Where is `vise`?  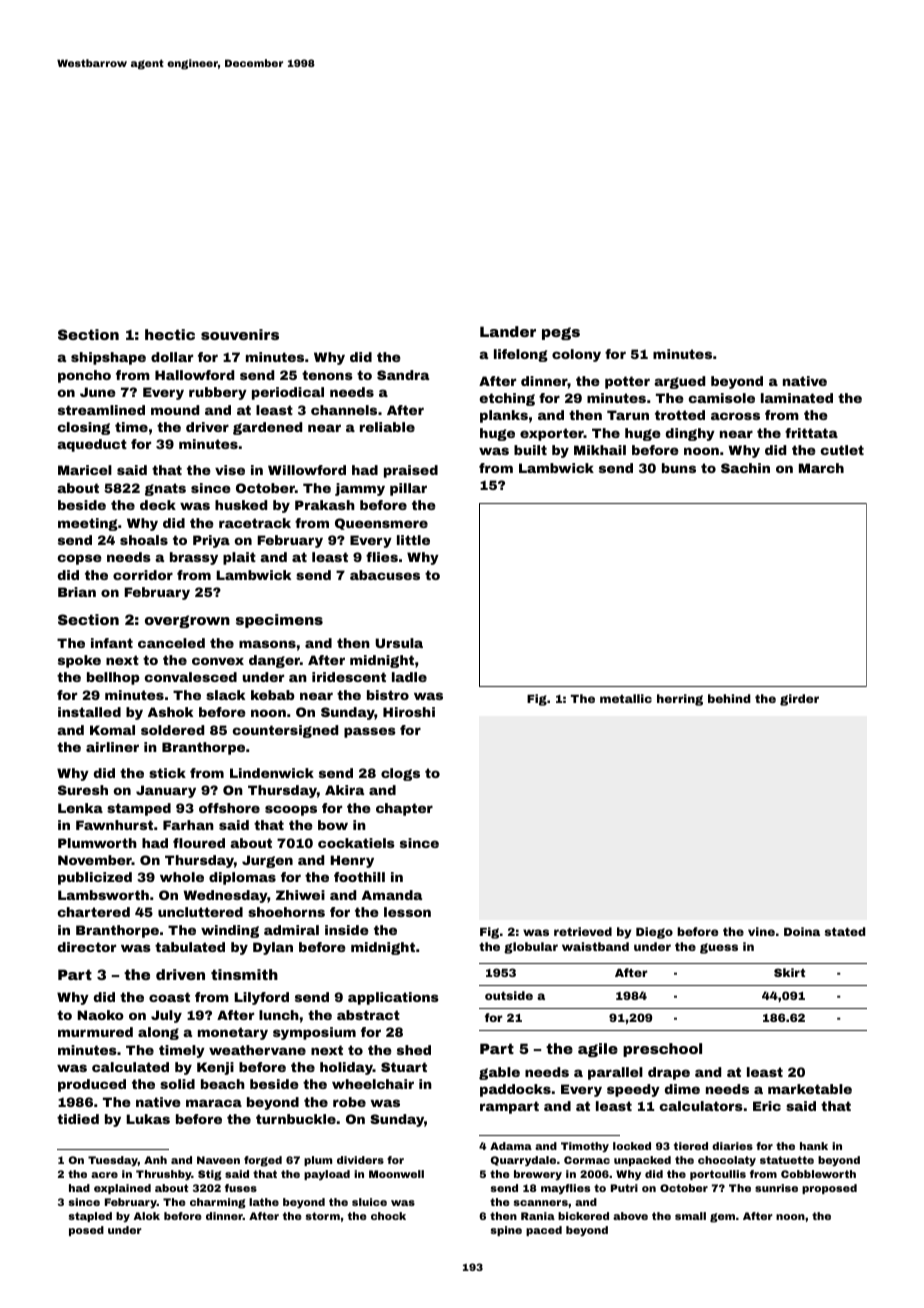 vise is located at coordinates (230, 470).
